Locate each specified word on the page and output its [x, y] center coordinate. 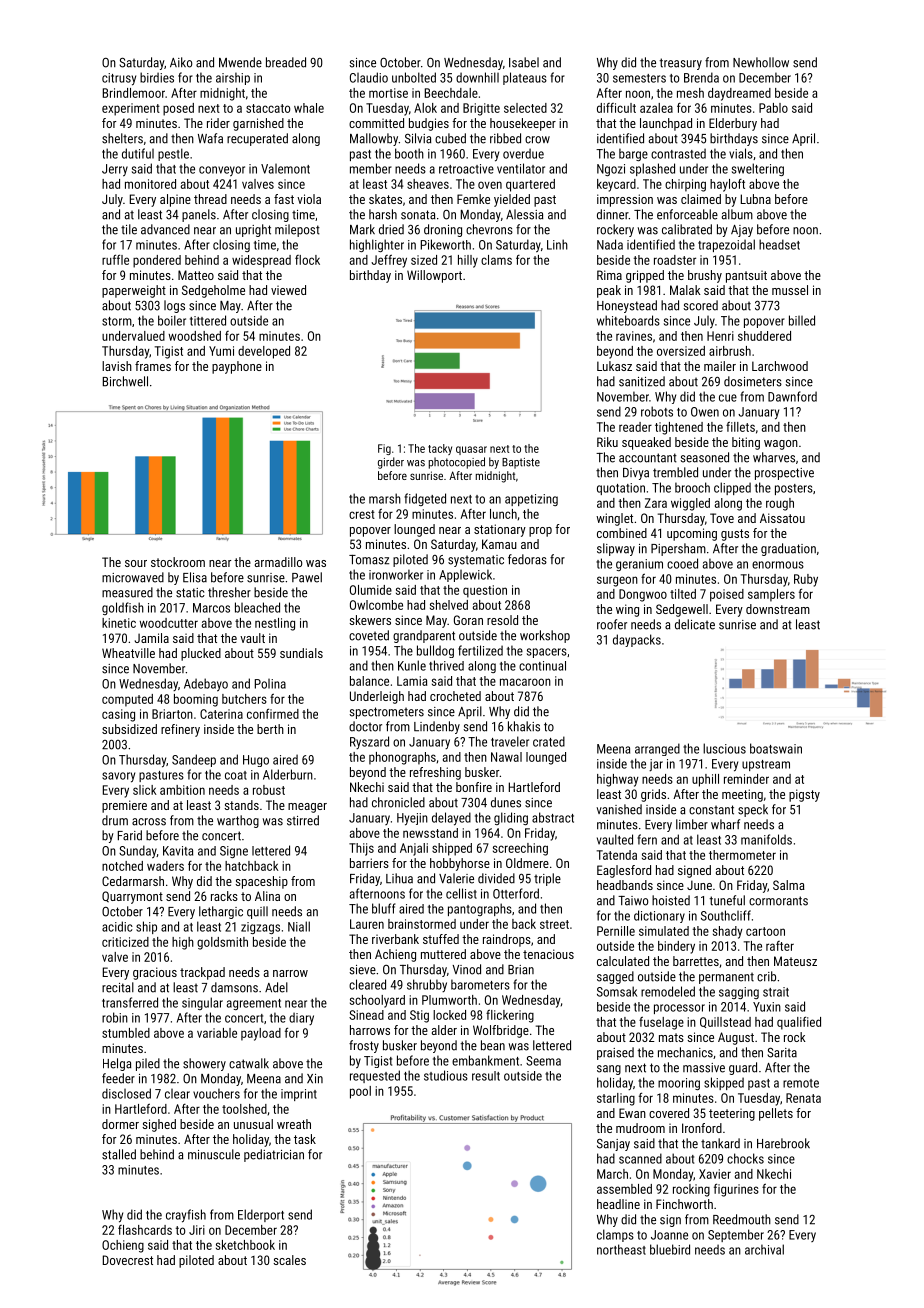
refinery [180, 730]
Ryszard [369, 742]
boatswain [776, 748]
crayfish [186, 1216]
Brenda [701, 77]
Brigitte [481, 109]
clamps [615, 1235]
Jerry [115, 170]
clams [496, 260]
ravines [634, 336]
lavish [117, 366]
